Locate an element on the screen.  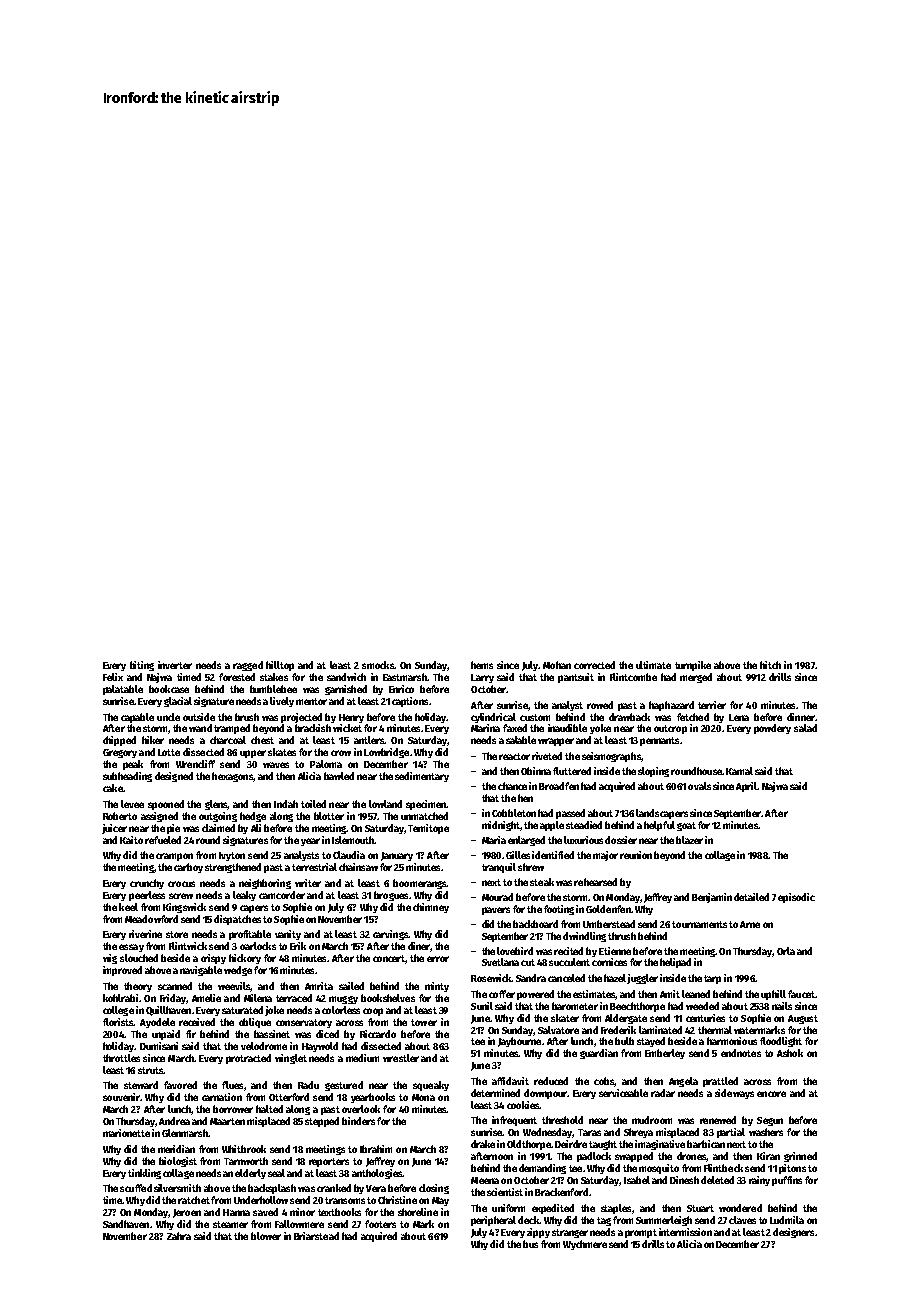
faucet is located at coordinates (801, 994).
